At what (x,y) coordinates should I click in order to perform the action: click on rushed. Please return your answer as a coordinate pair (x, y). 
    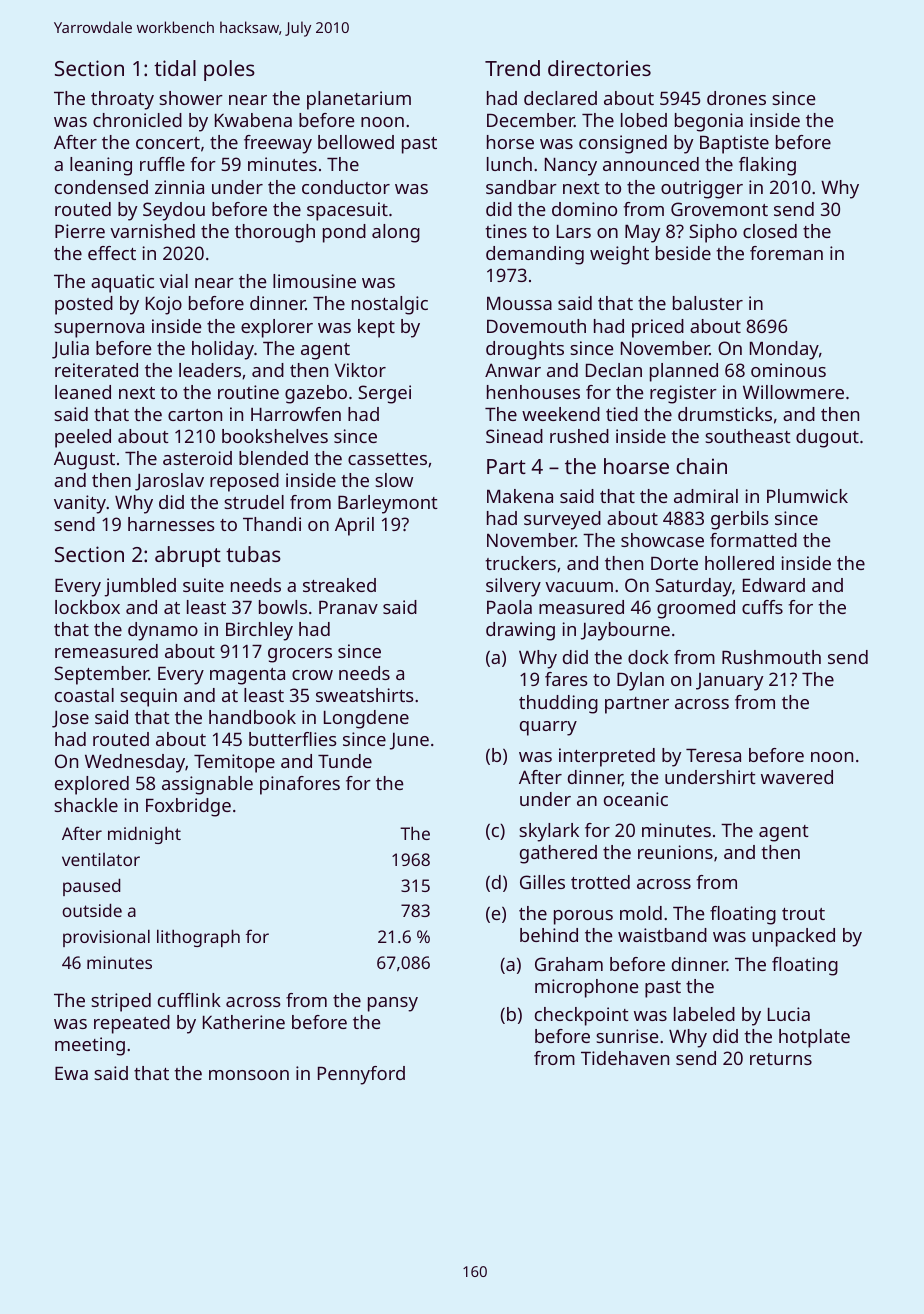
    Looking at the image, I should click on (579, 436).
